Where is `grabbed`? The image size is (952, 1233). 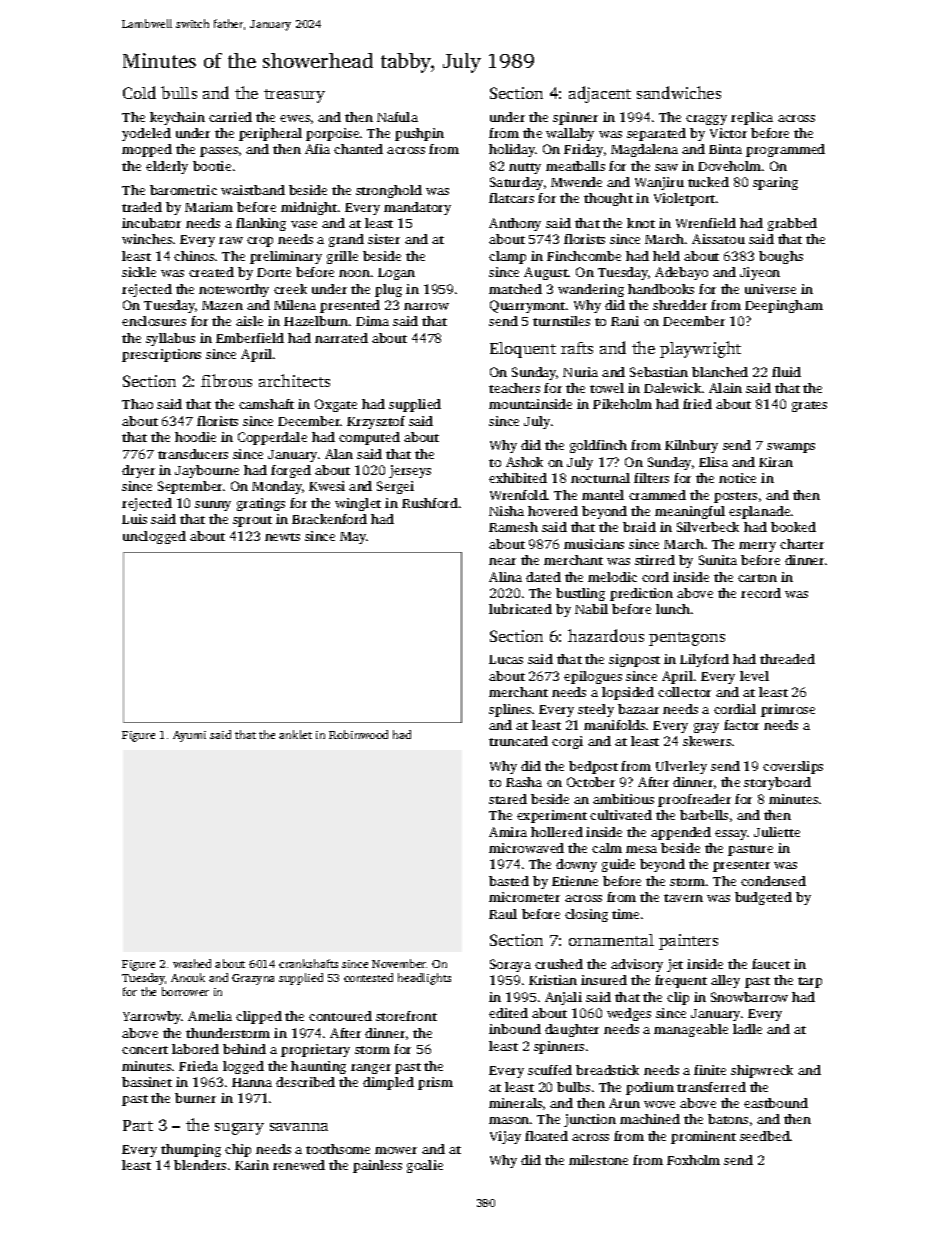 grabbed is located at coordinates (792, 224).
